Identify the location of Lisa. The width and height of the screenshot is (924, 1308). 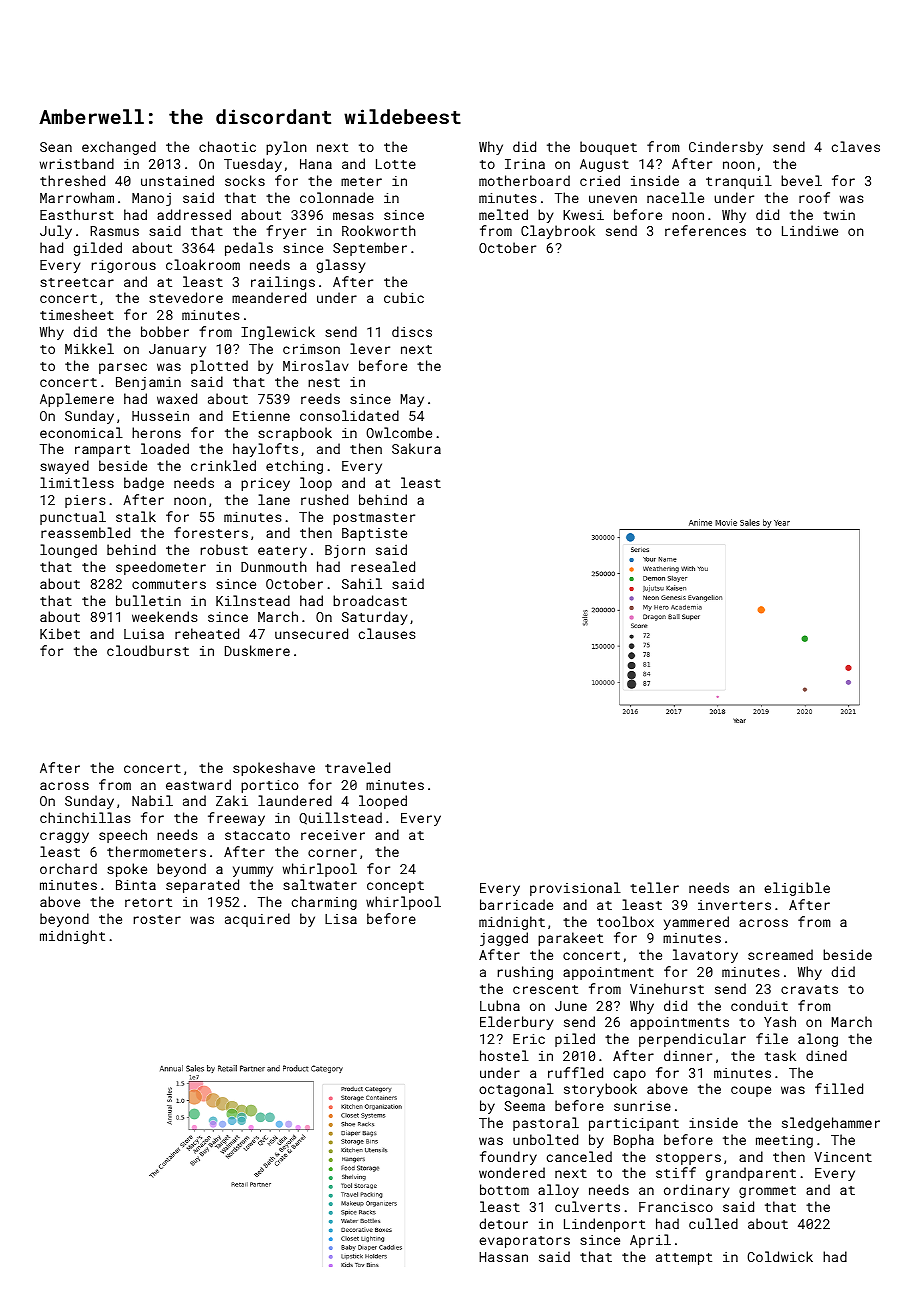
(341, 919).
